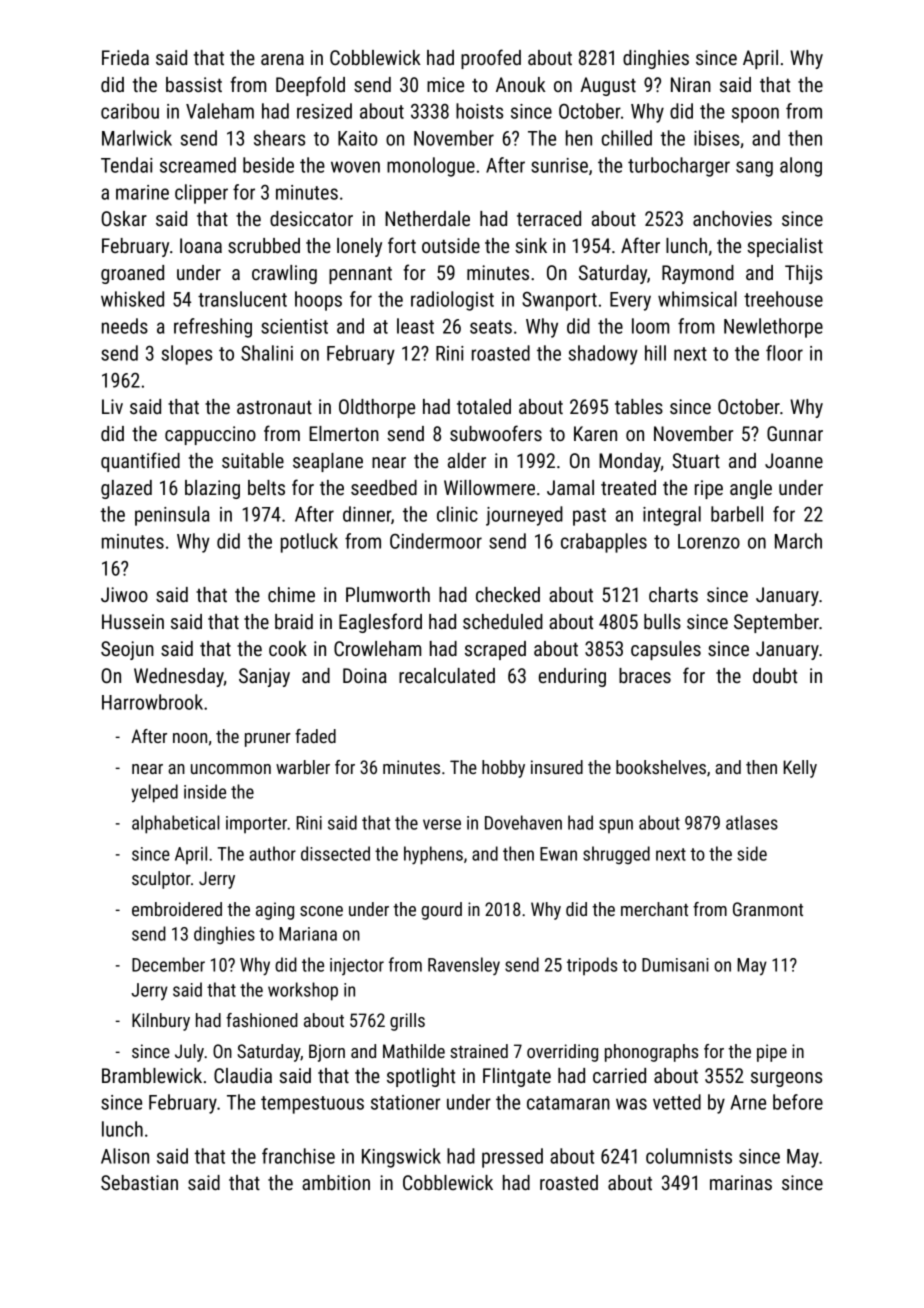 The height and width of the screenshot is (1308, 924). Describe the element at coordinates (282, 59) in the screenshot. I see `arena` at that location.
